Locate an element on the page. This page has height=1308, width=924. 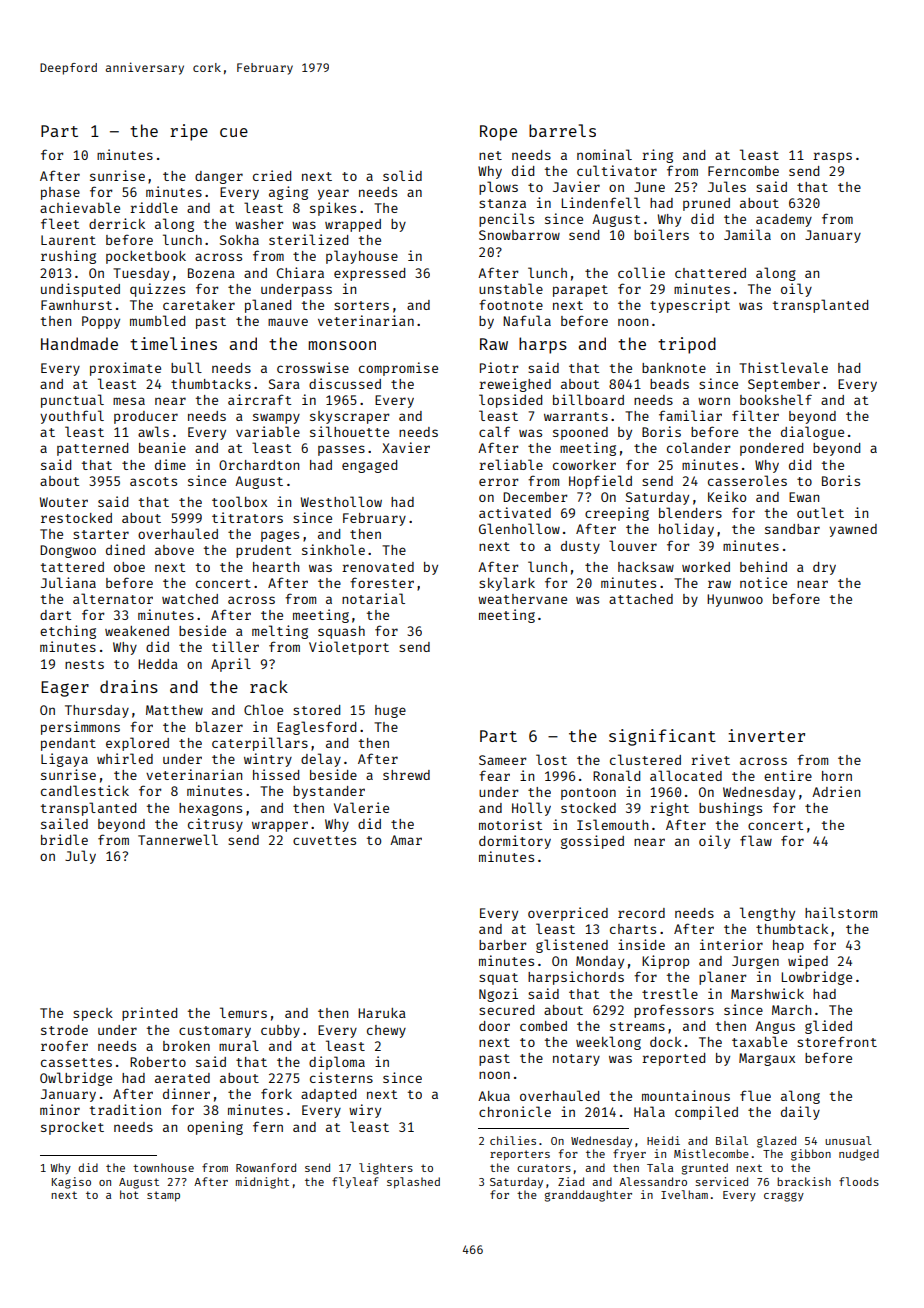
reported is located at coordinates (673, 1059).
